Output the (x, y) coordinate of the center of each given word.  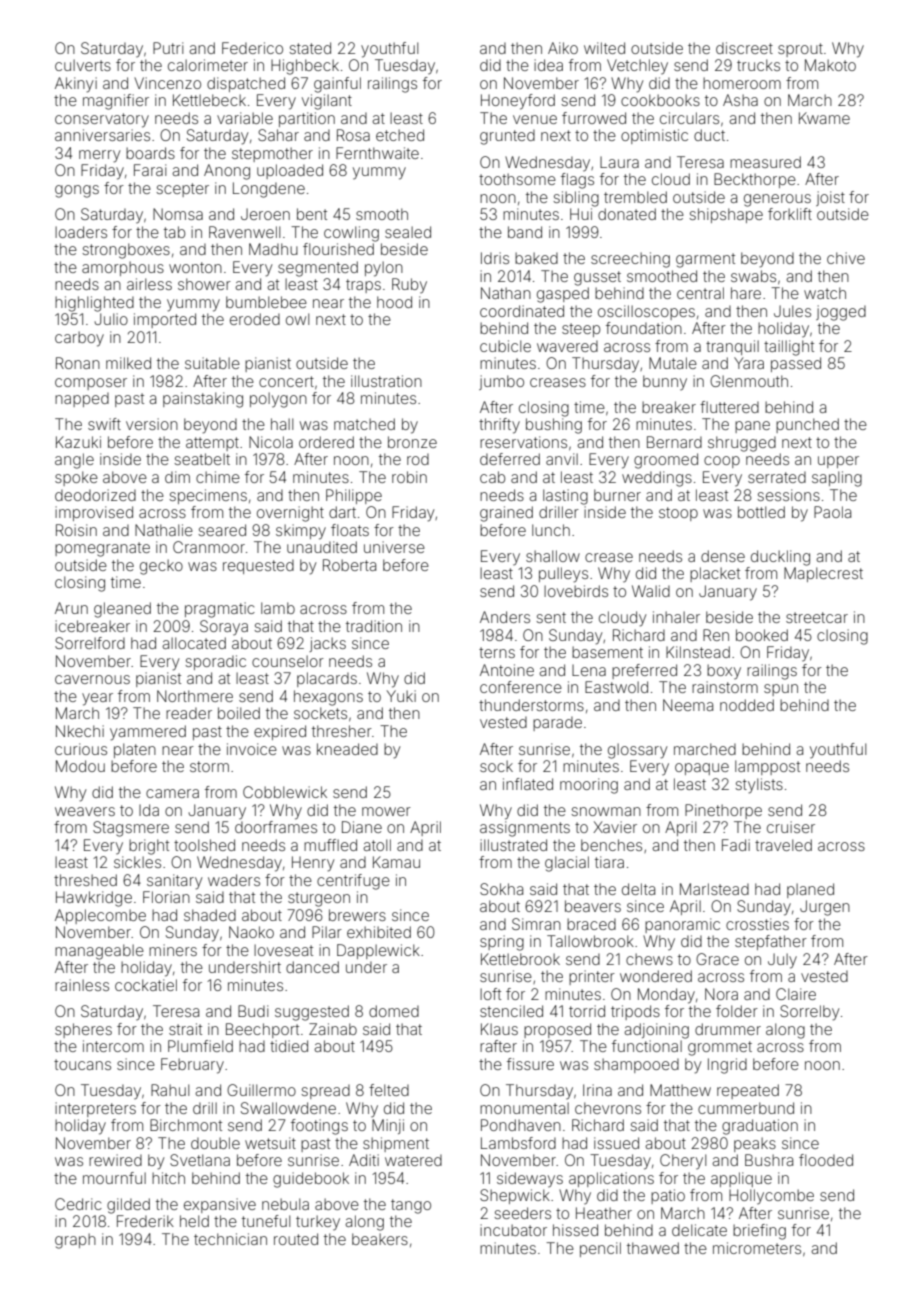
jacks (327, 644)
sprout (800, 50)
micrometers (757, 1248)
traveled (783, 845)
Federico (252, 48)
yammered (148, 733)
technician (230, 1239)
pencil (600, 1249)
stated (310, 48)
